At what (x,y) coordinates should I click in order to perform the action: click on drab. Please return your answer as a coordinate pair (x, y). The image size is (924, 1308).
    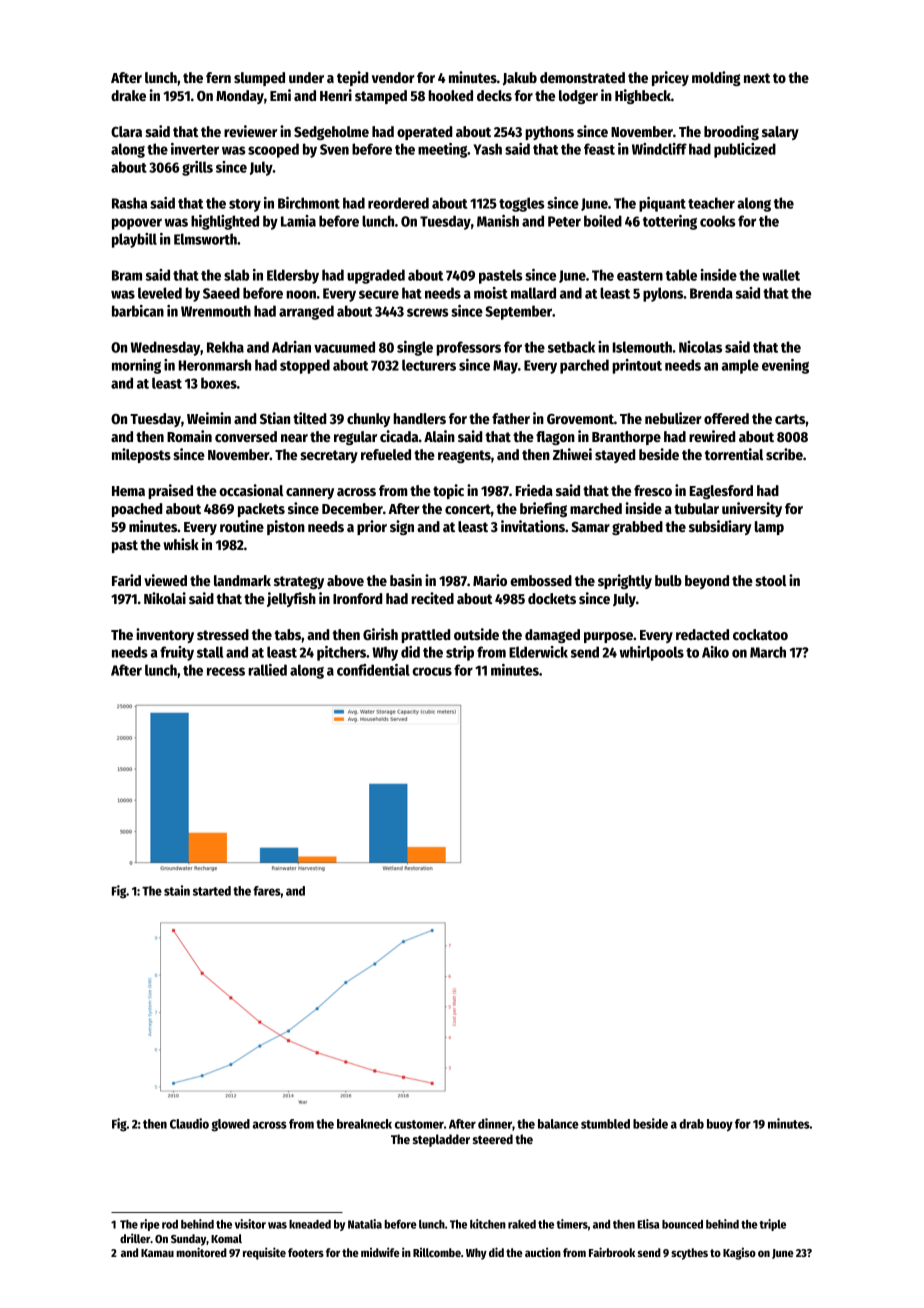
    Looking at the image, I should click on (691, 1124).
